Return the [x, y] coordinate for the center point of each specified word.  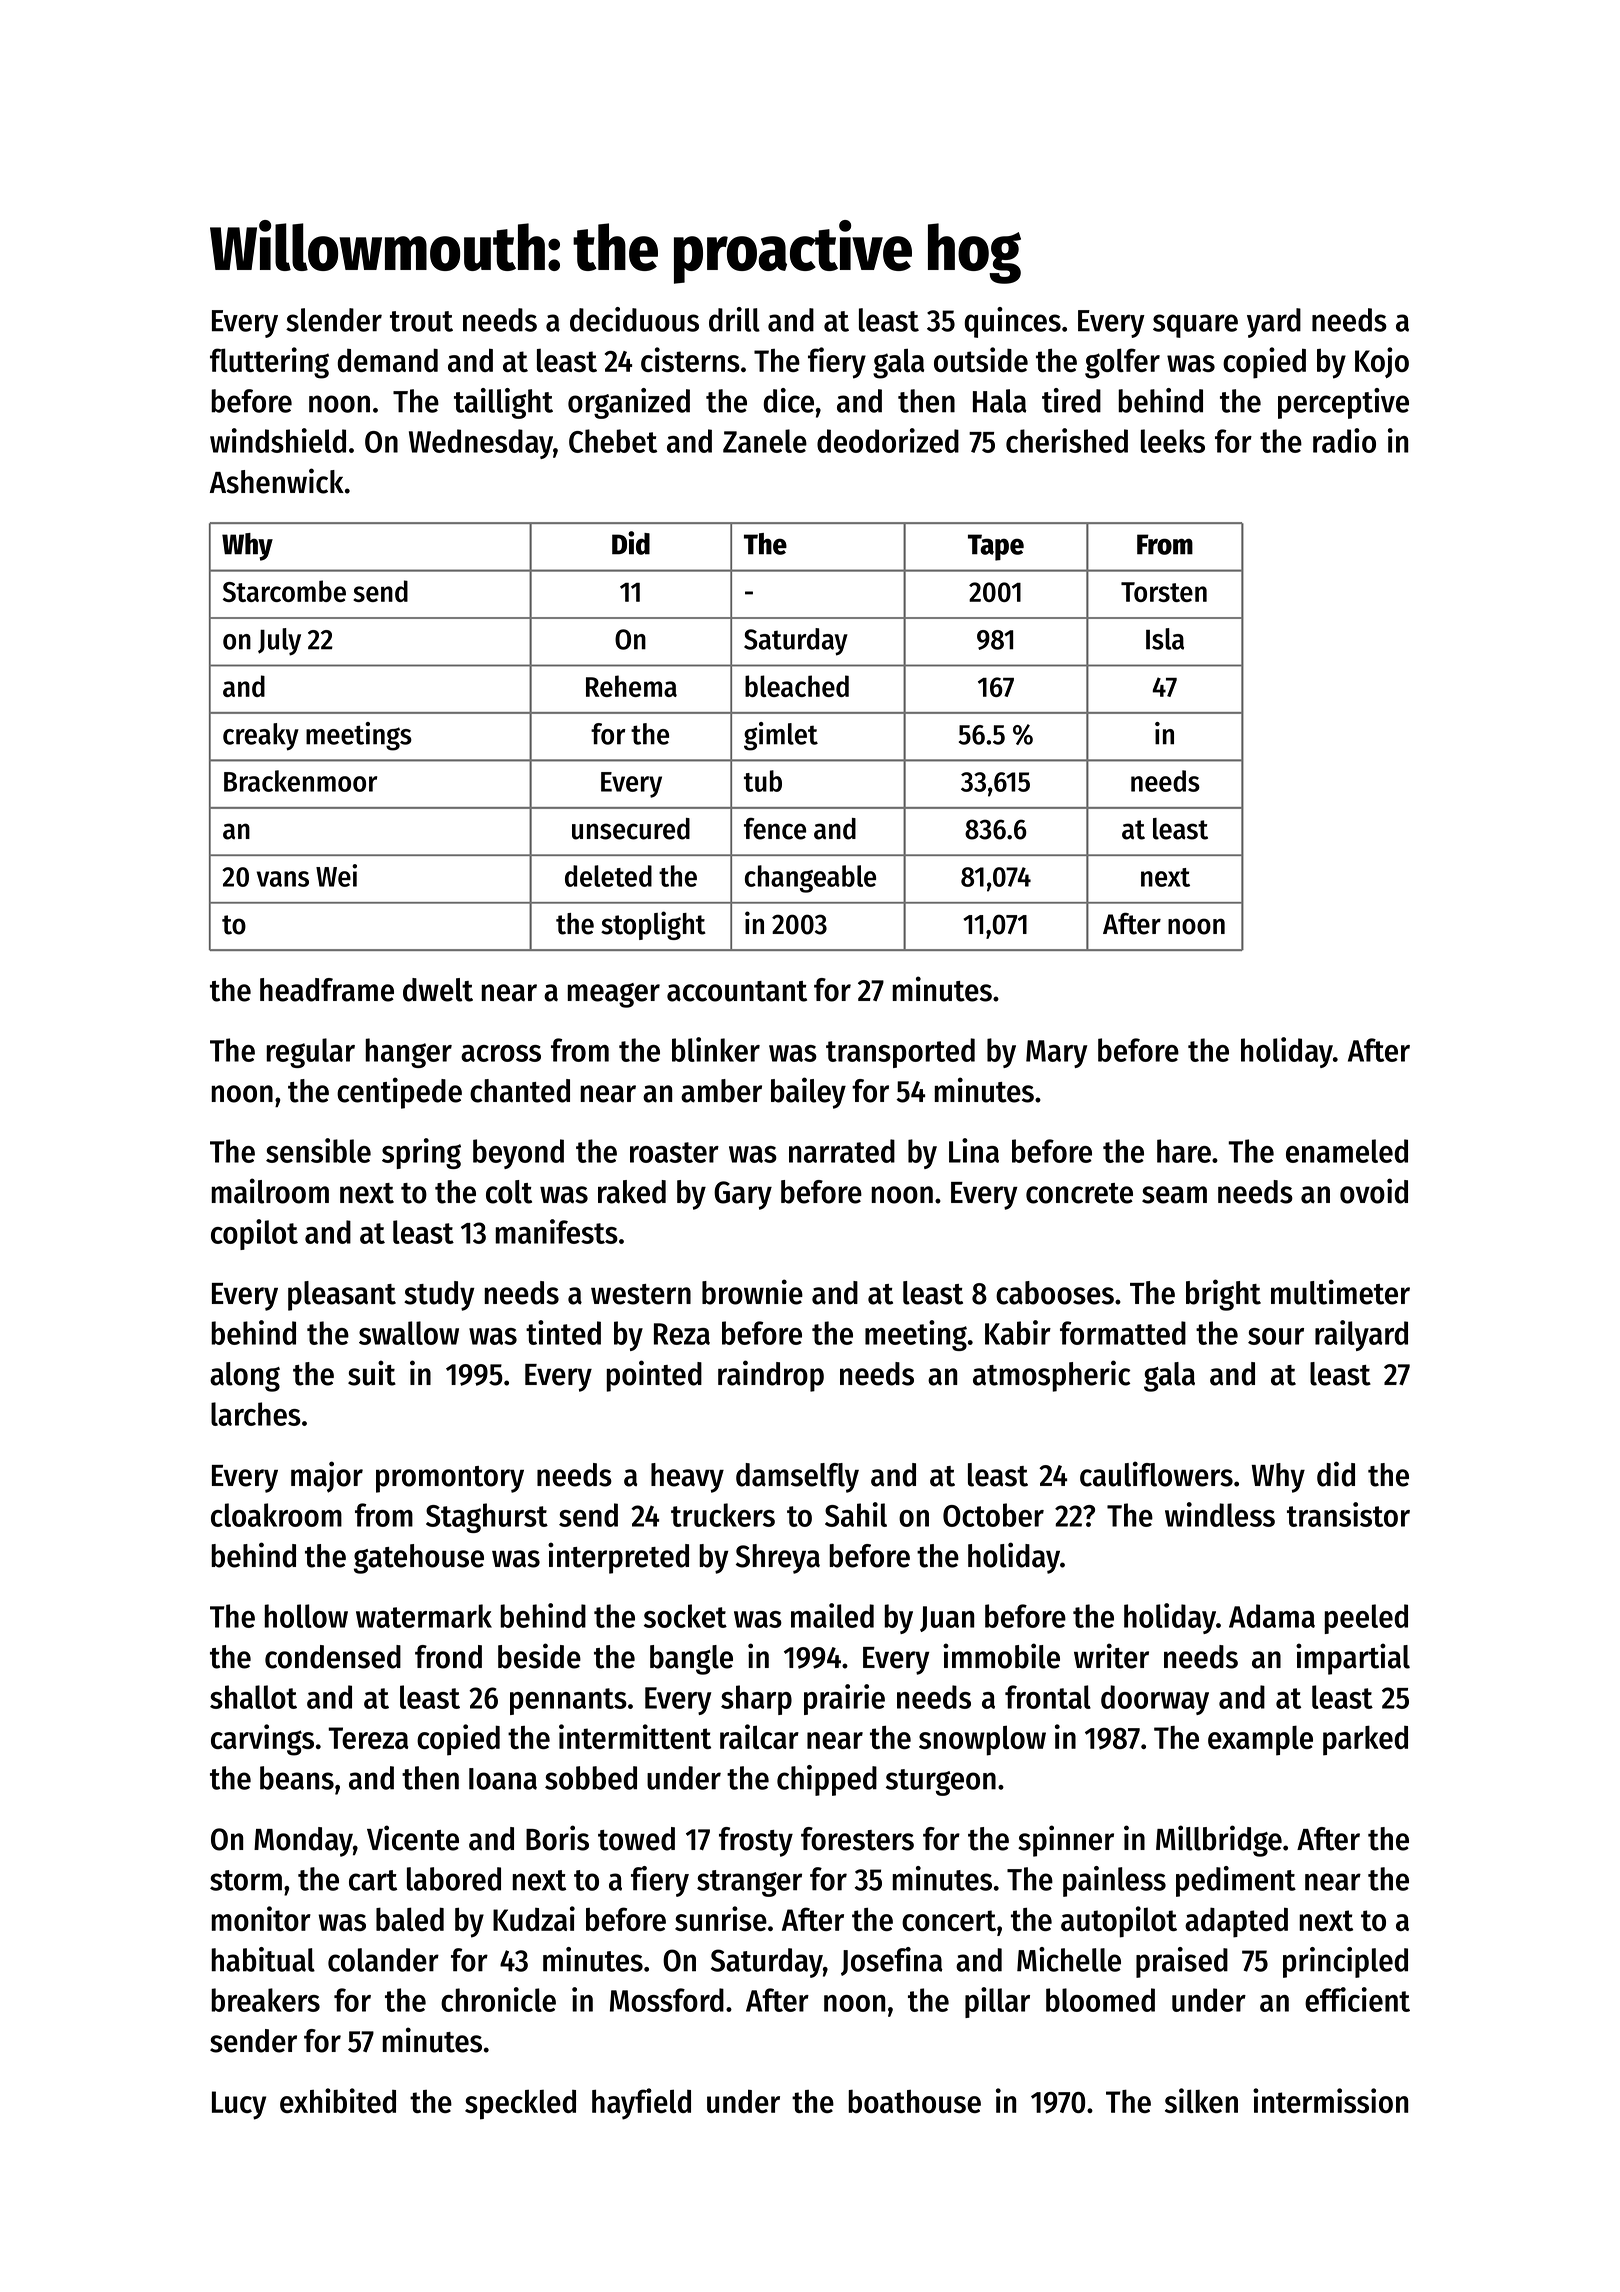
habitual [263, 1959]
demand [388, 360]
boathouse [914, 2101]
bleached [797, 686]
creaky [261, 737]
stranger [749, 1883]
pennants [568, 1701]
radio [1344, 440]
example [1260, 1740]
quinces [1013, 322]
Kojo [1382, 362]
